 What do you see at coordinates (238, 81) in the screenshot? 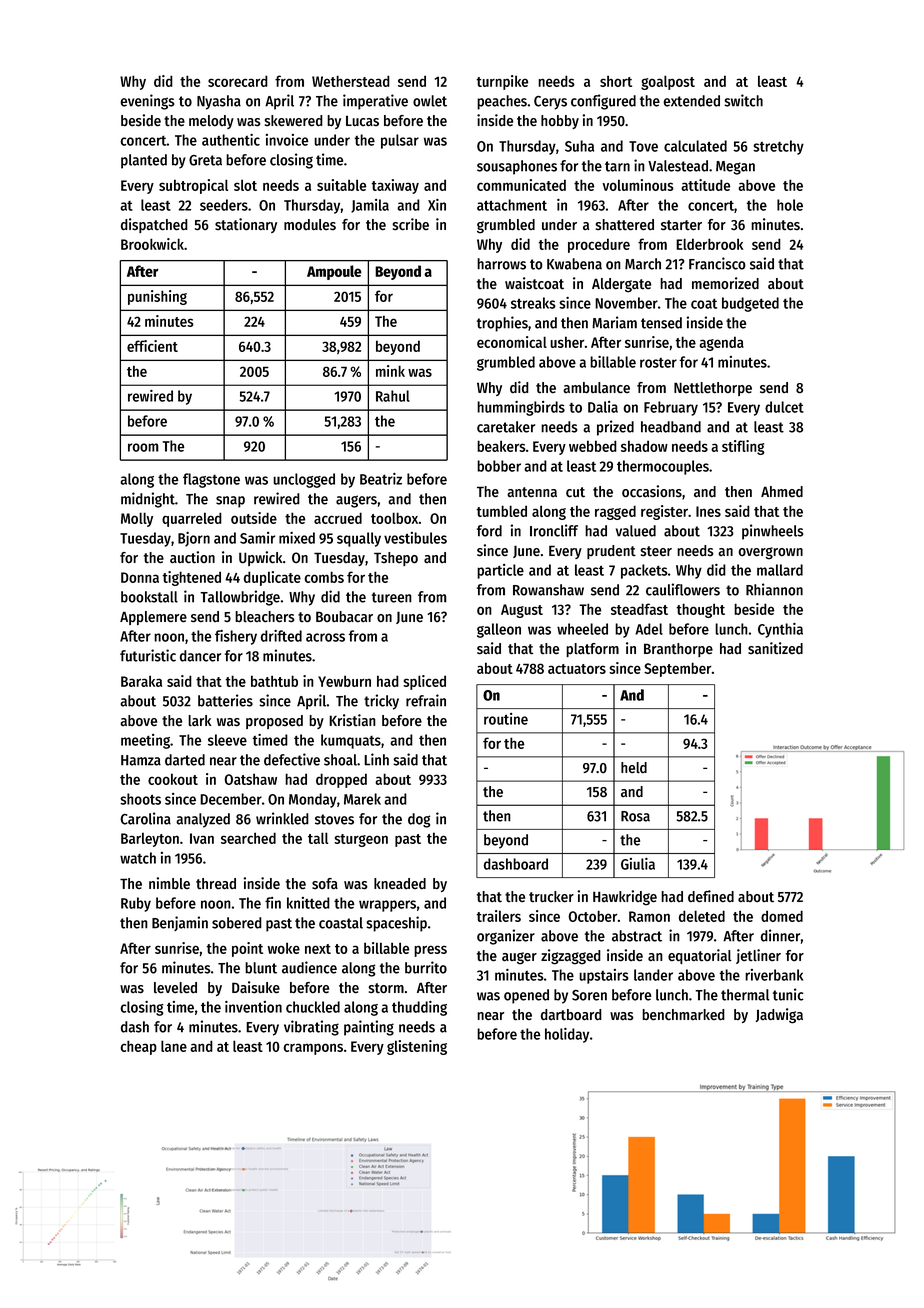
I see `scorecard` at bounding box center [238, 81].
